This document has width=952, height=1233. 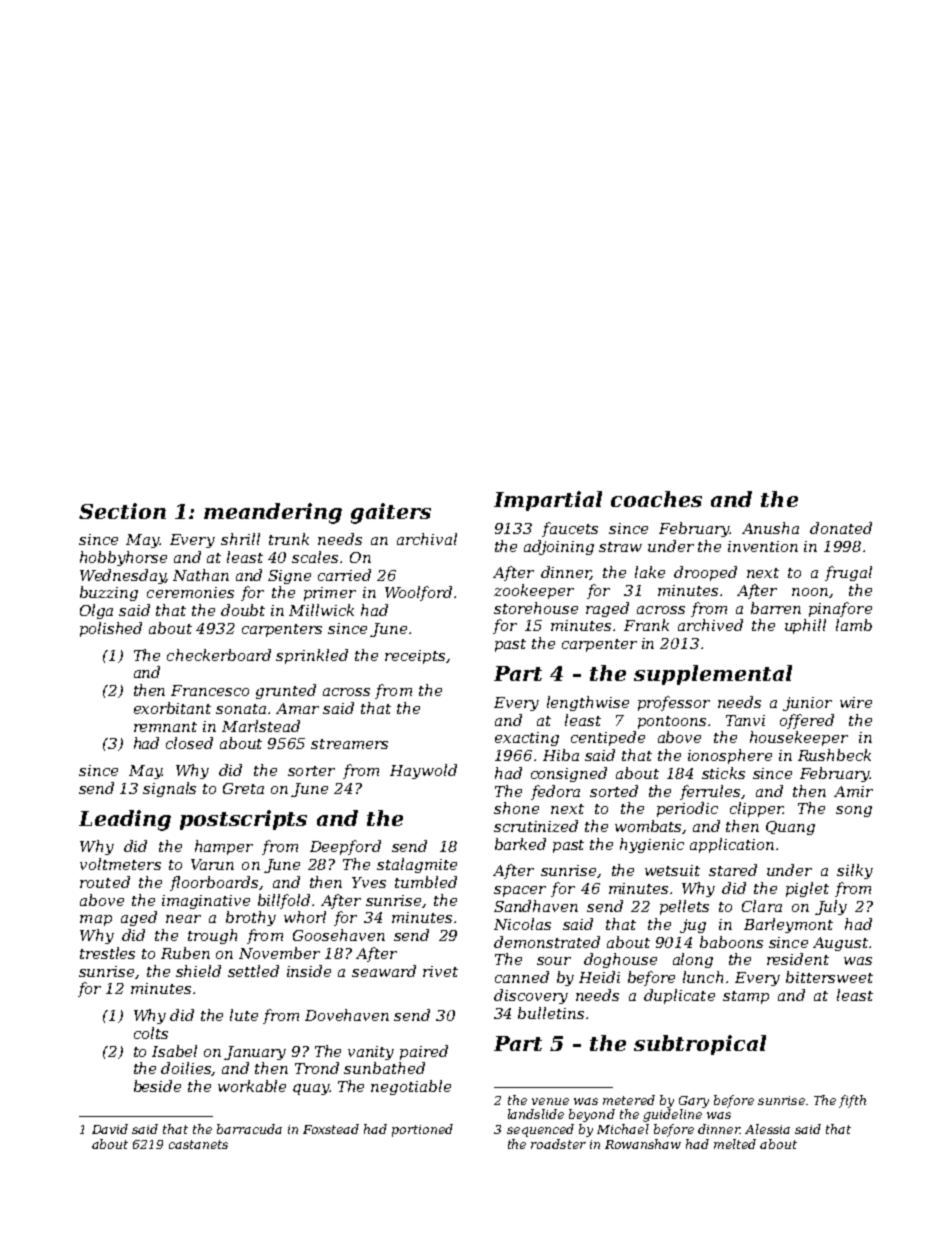 I want to click on housekeeper, so click(x=799, y=738).
